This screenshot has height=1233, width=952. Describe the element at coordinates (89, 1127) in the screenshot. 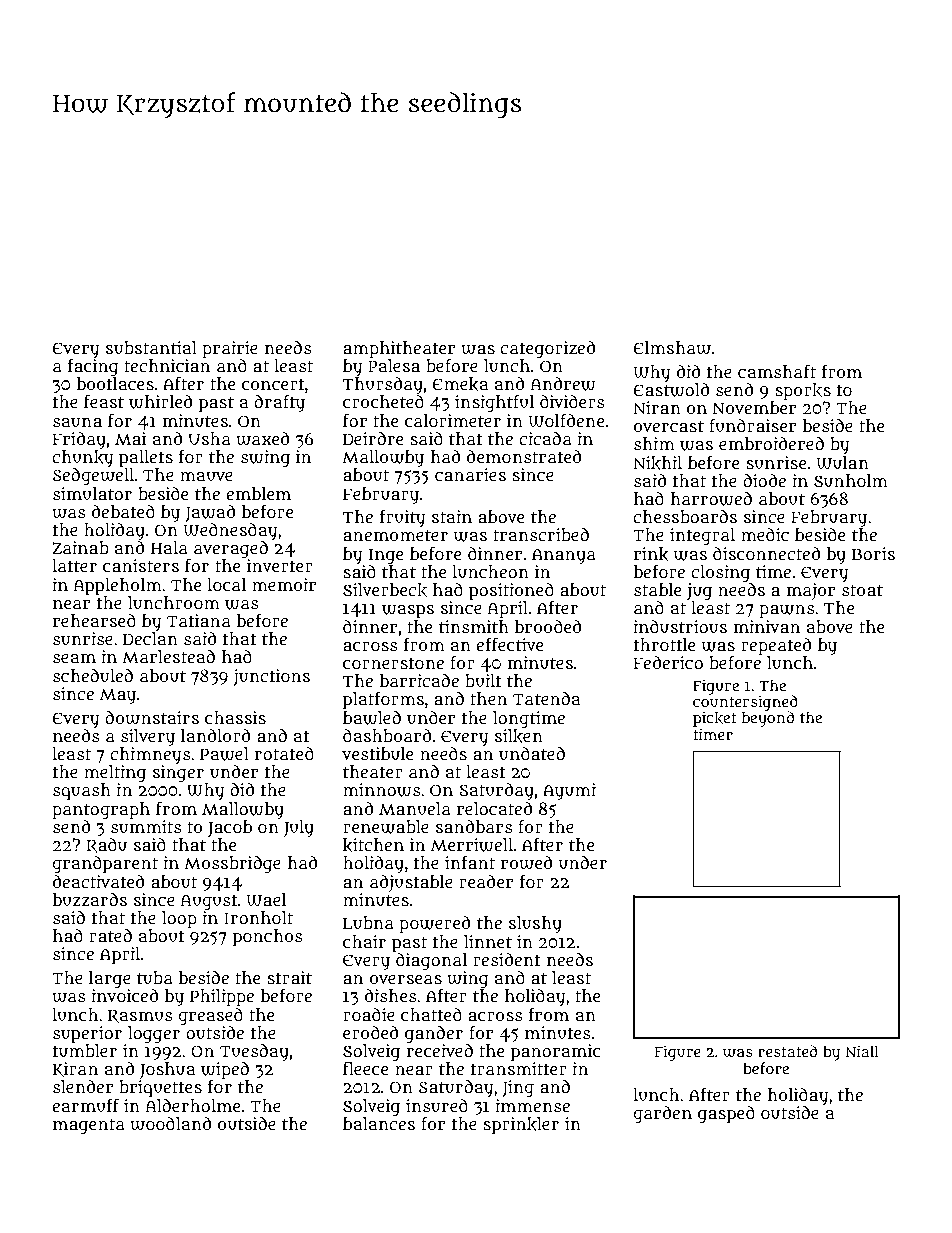

I see `magenta` at that location.
